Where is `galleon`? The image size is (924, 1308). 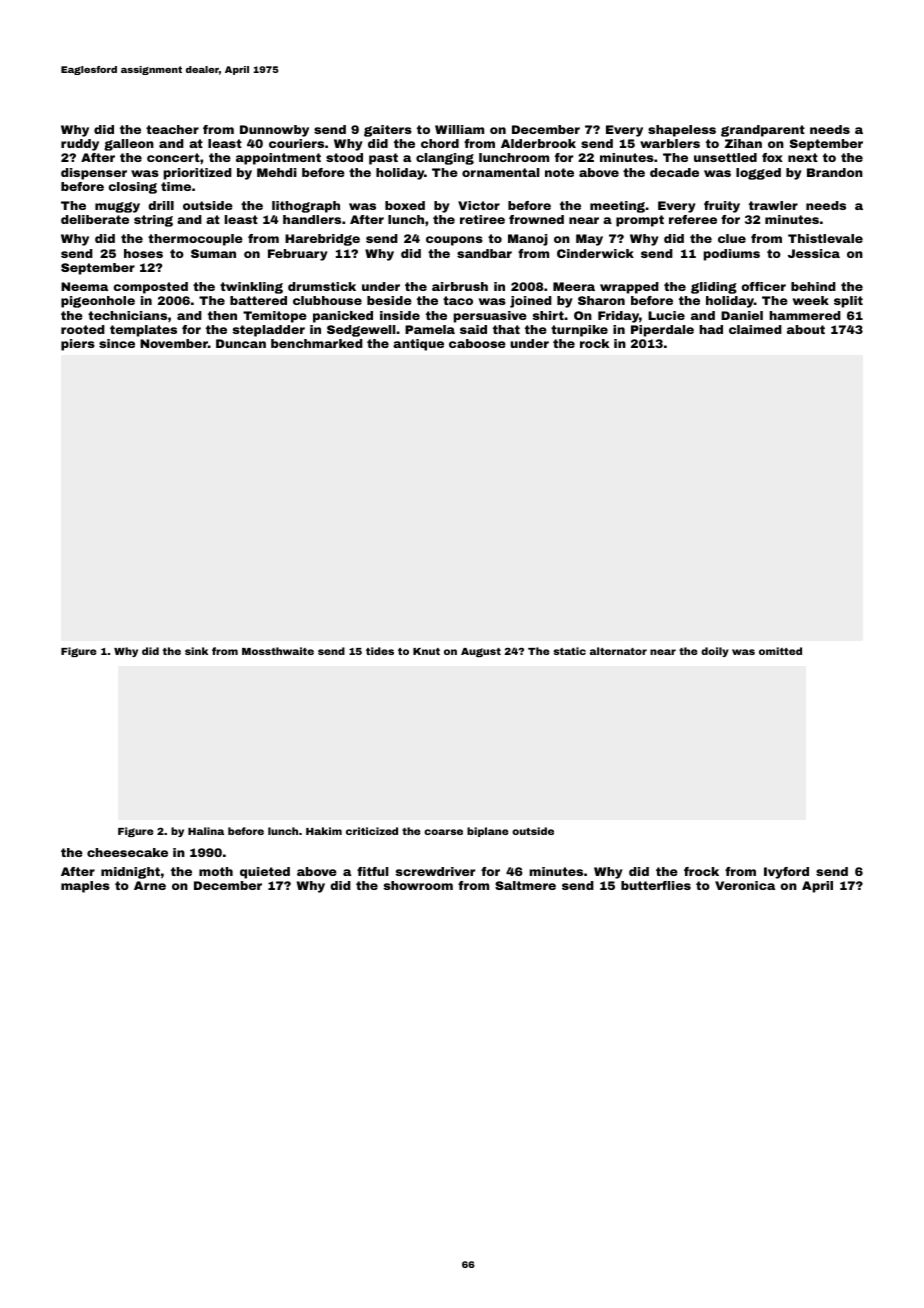
galleon is located at coordinates (129, 145).
